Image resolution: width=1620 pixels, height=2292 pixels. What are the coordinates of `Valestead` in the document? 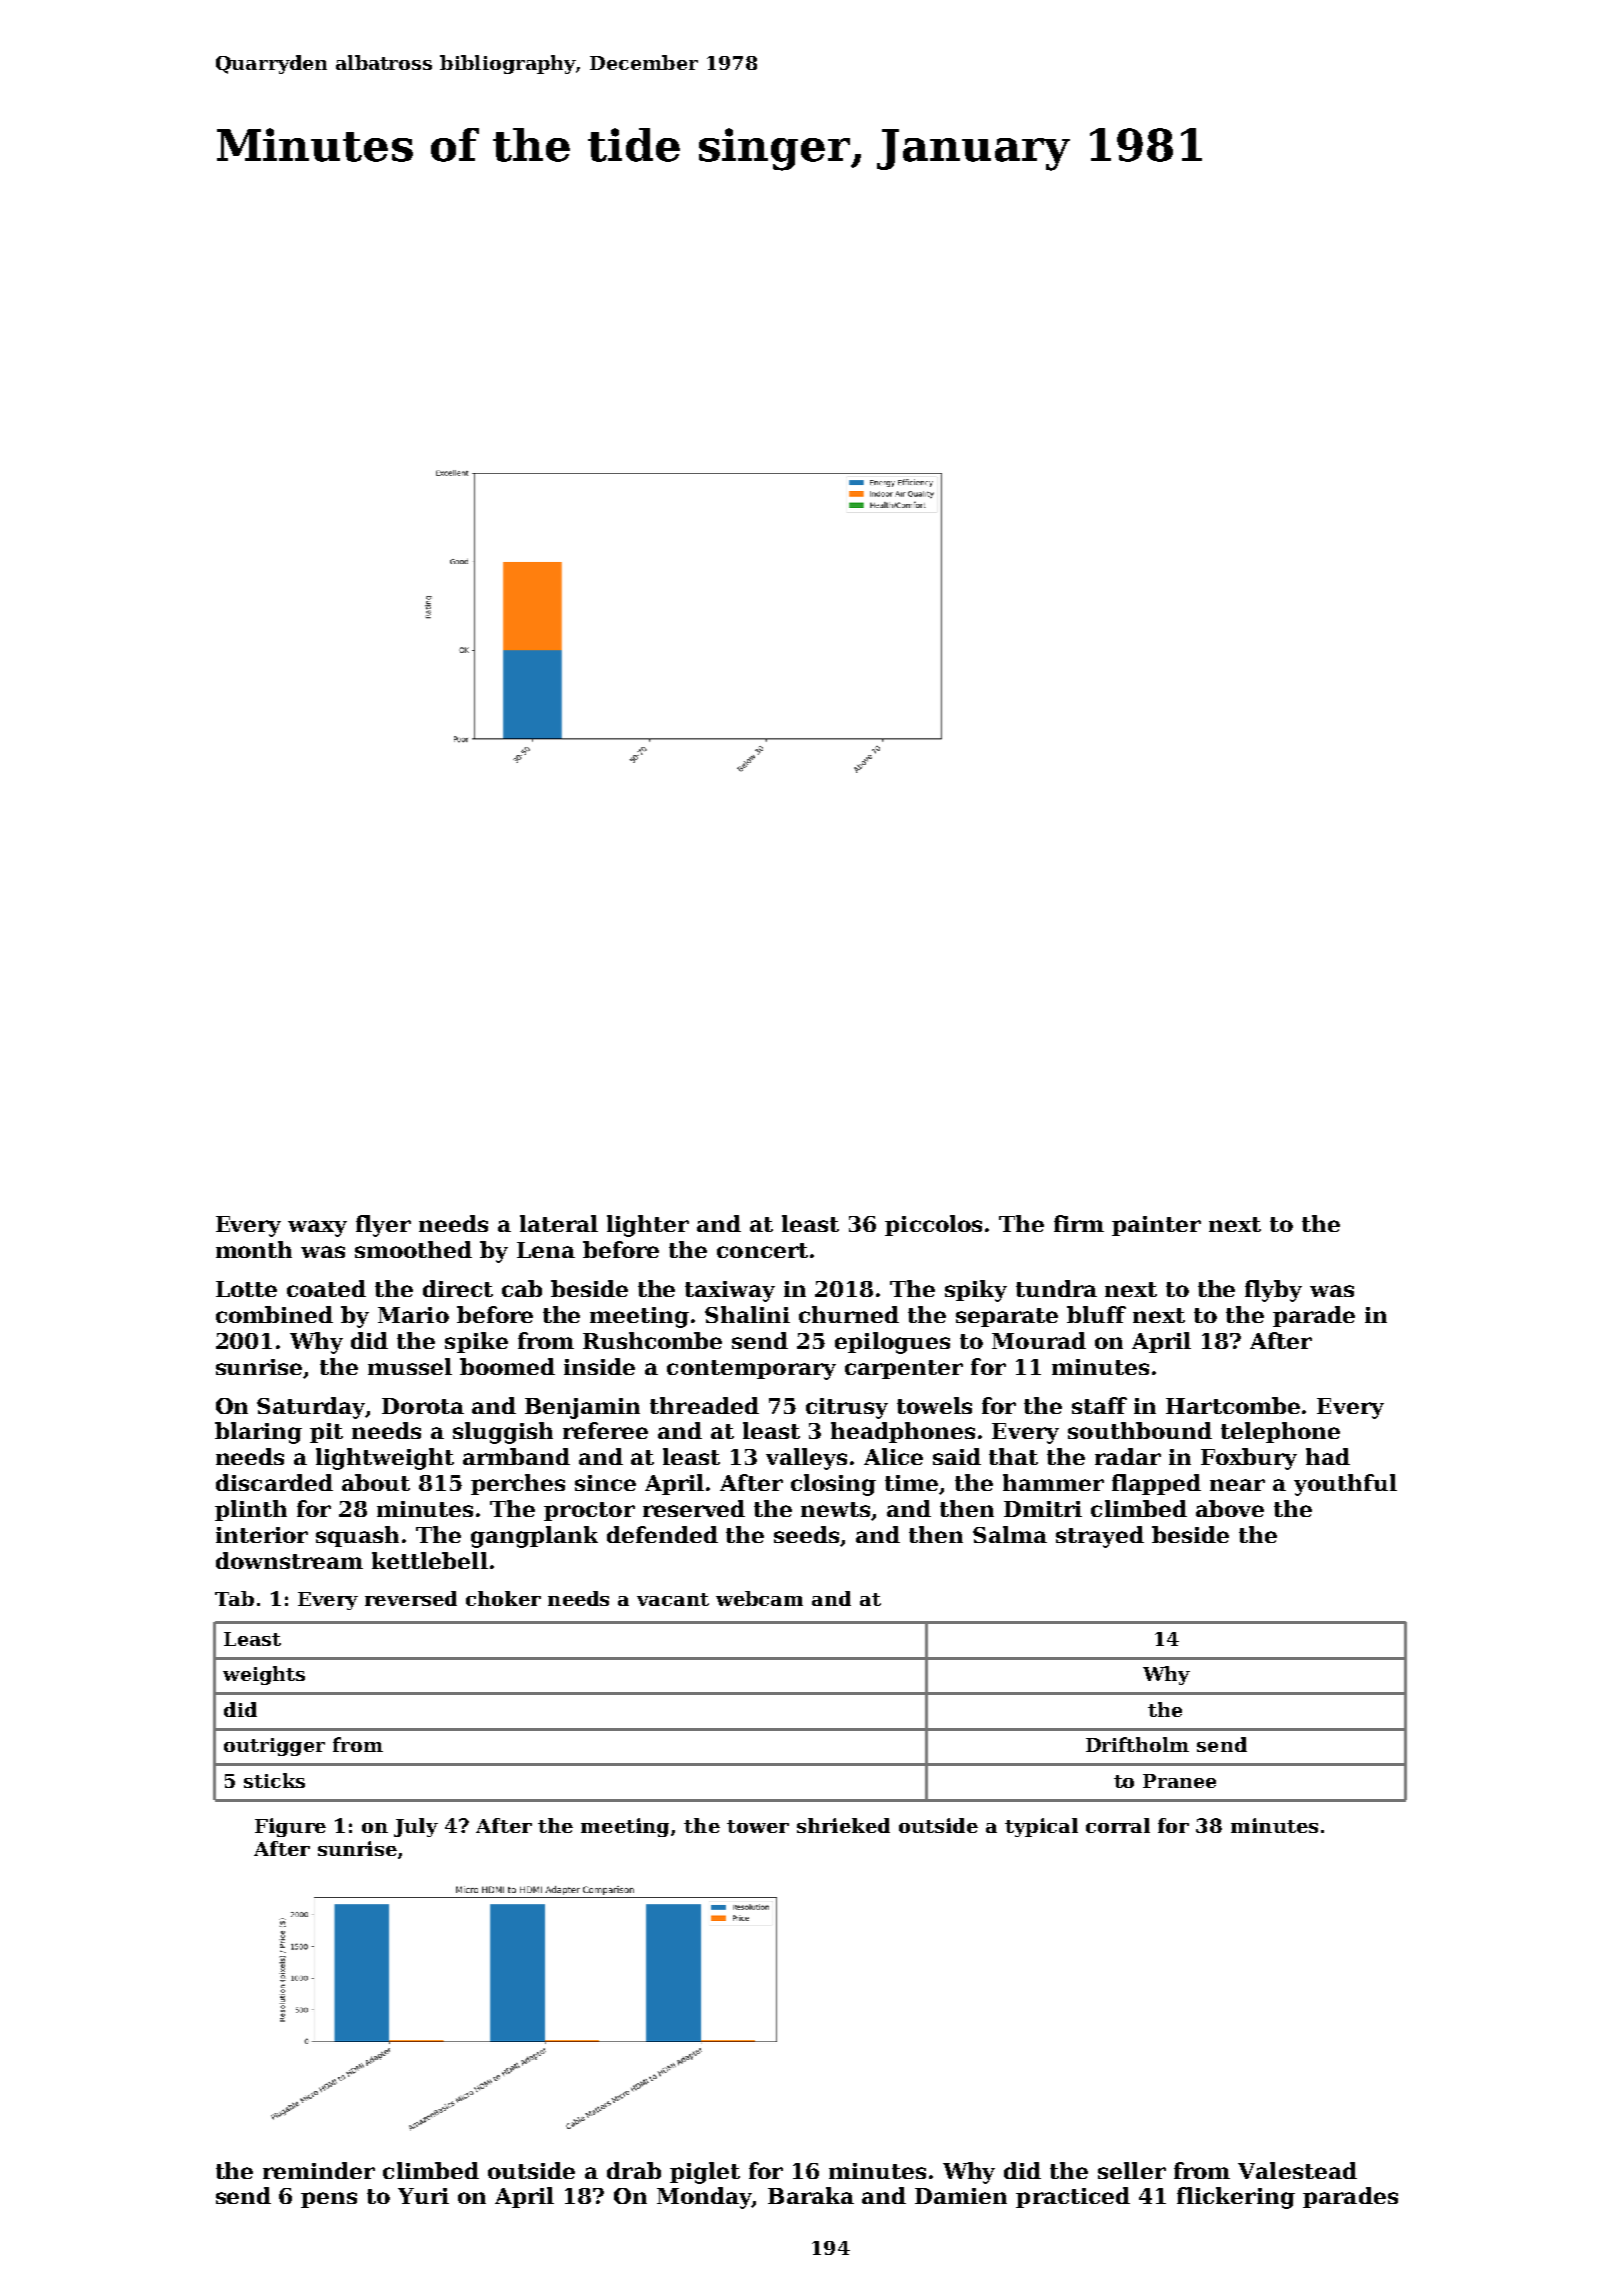 It's located at (1297, 2170).
